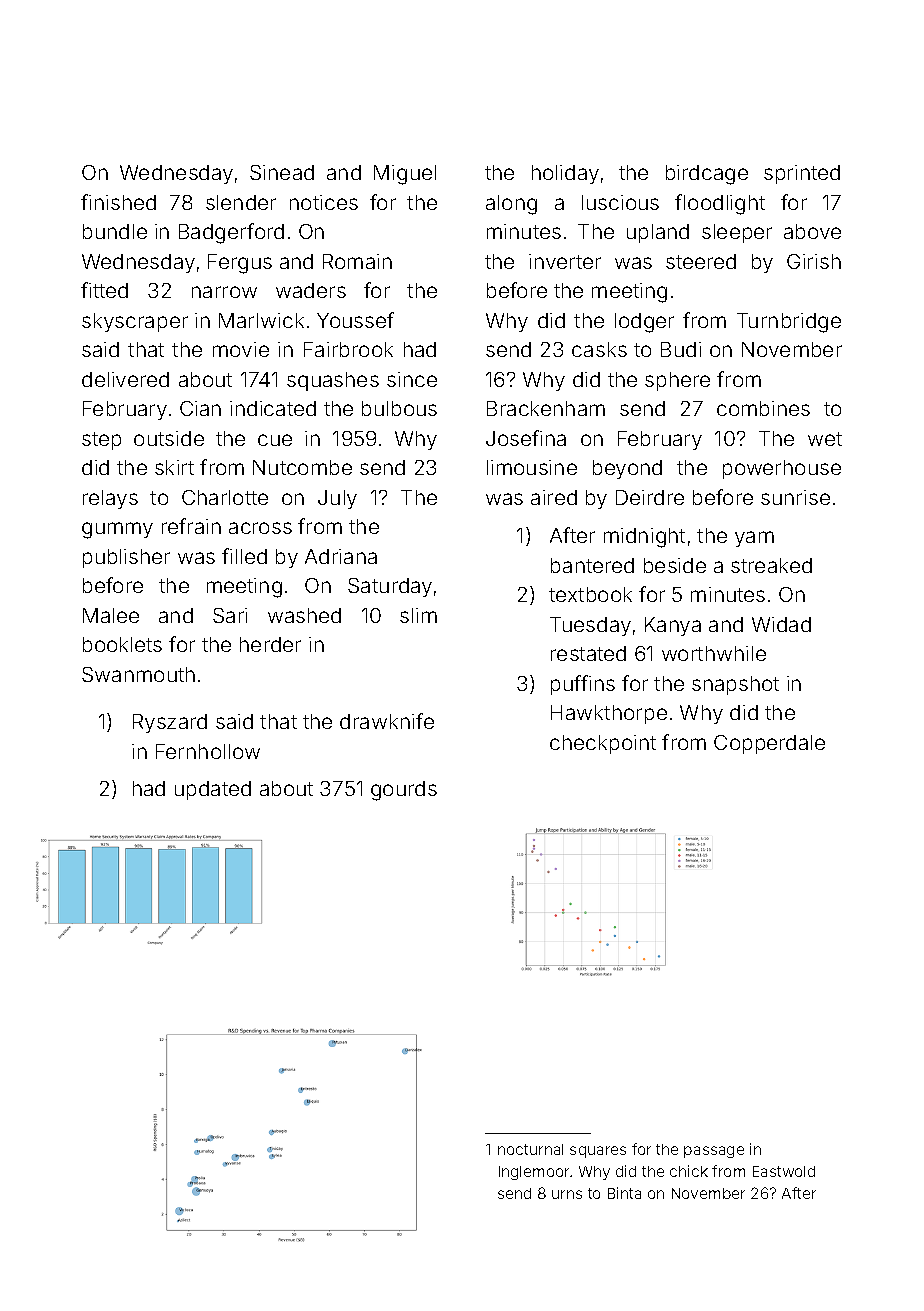  Describe the element at coordinates (707, 175) in the screenshot. I see `birdcage` at that location.
